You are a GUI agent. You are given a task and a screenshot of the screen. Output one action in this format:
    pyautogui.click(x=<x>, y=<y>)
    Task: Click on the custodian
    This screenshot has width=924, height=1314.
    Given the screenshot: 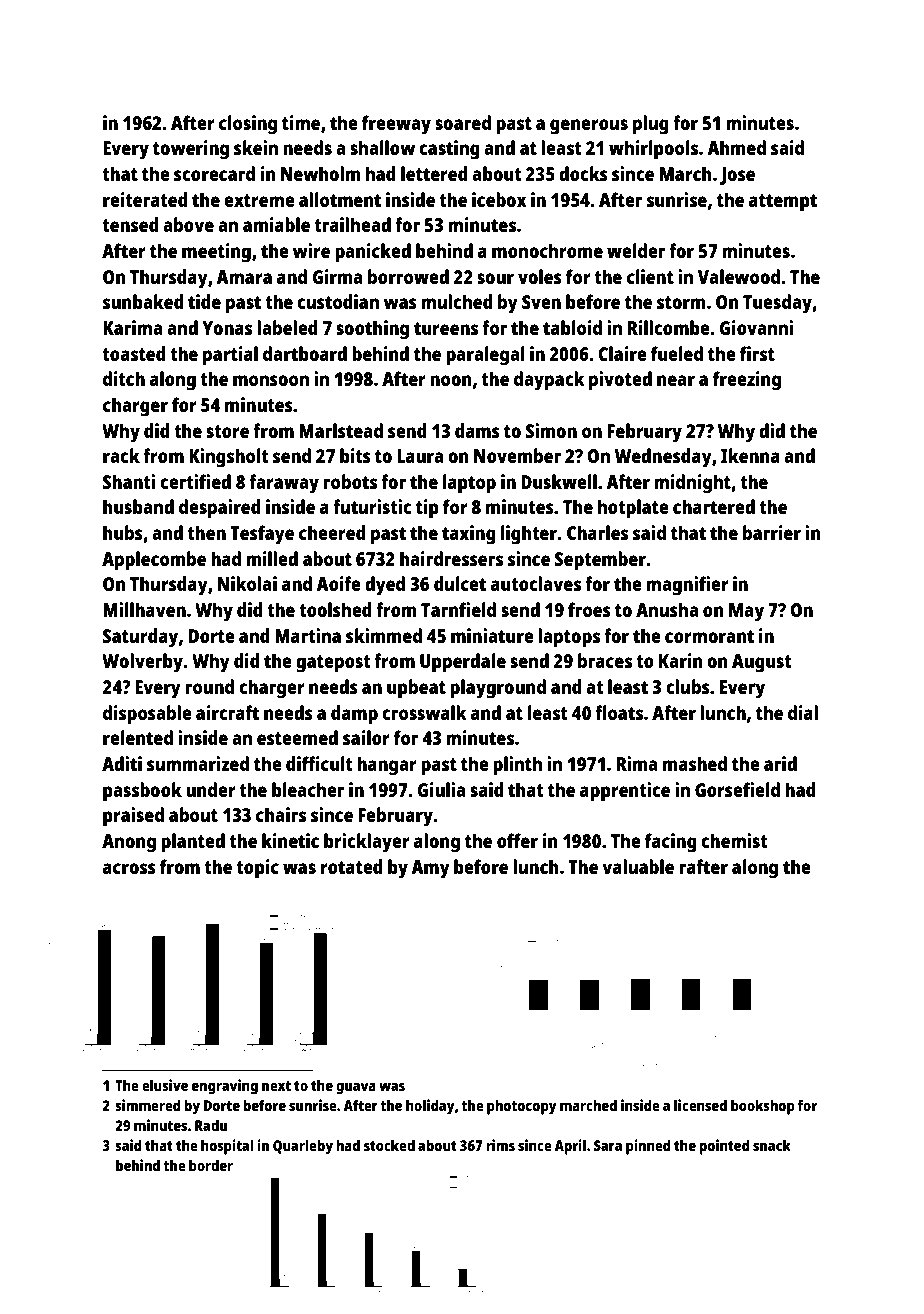 What is the action you would take?
    pyautogui.click(x=338, y=301)
